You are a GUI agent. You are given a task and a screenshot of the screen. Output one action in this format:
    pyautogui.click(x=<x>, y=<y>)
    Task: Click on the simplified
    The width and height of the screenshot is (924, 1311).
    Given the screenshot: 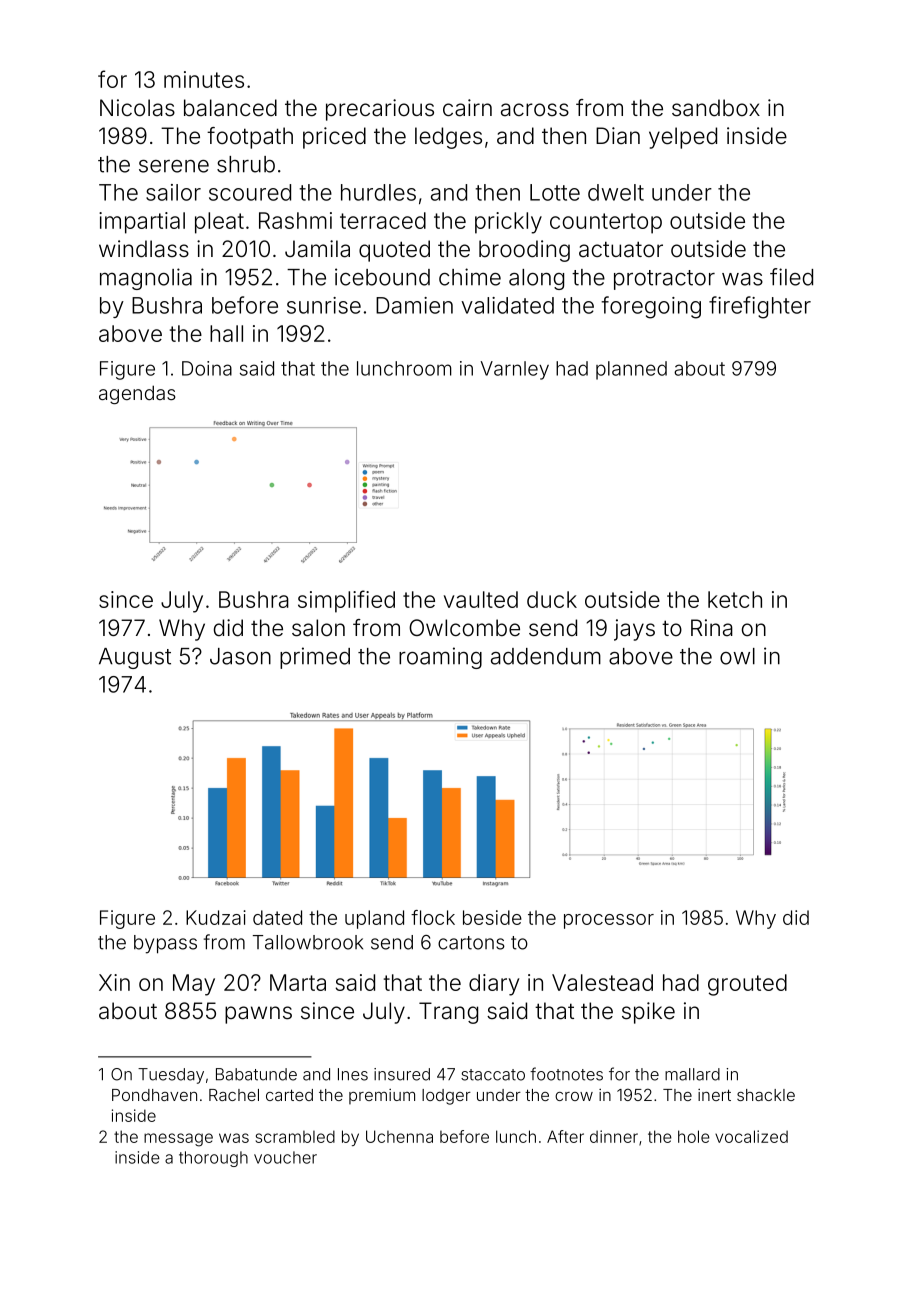 What is the action you would take?
    pyautogui.click(x=346, y=601)
